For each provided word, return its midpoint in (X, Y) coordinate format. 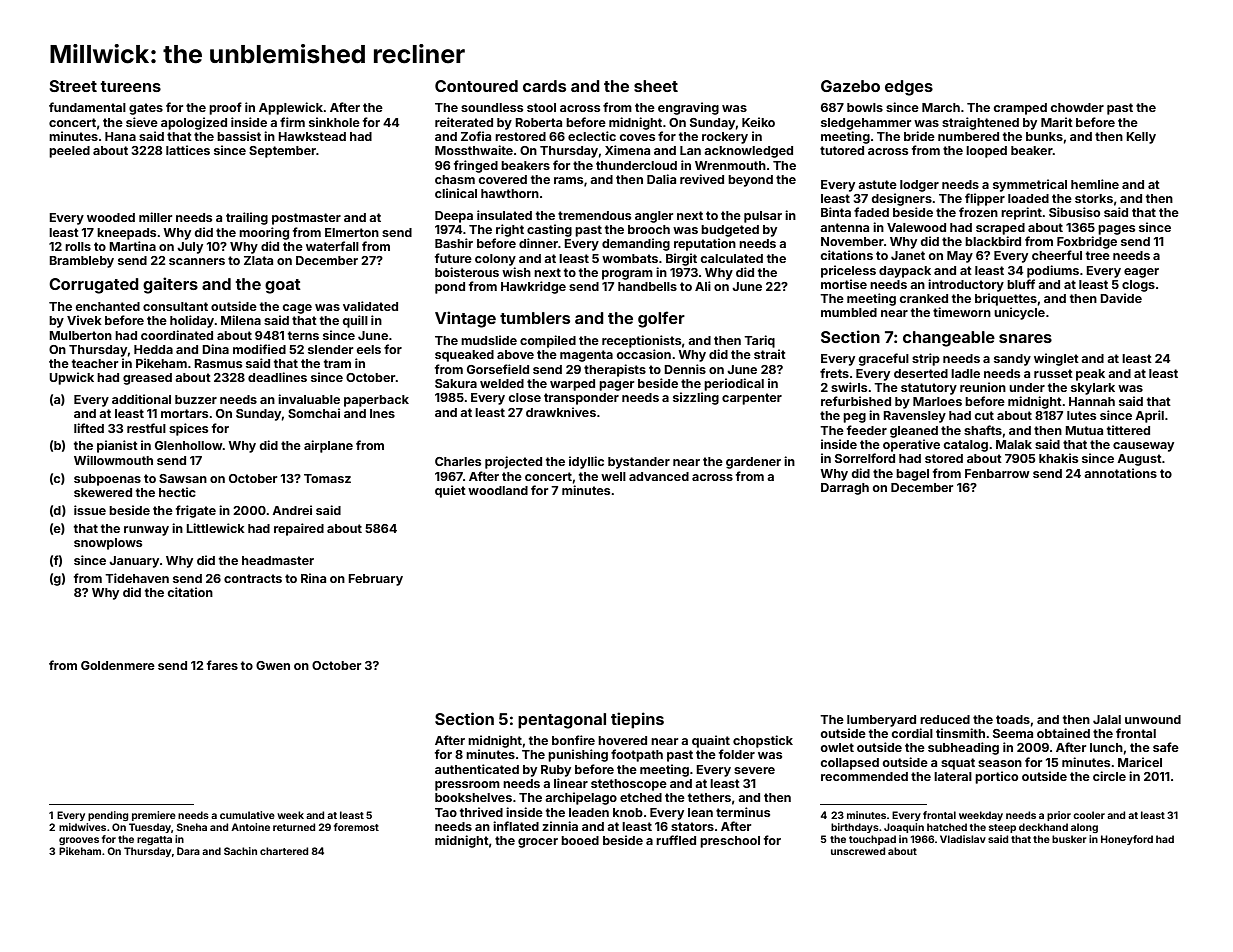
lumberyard (881, 721)
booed (580, 840)
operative (911, 445)
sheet (656, 86)
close (525, 397)
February (375, 580)
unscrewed (858, 851)
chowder (1077, 107)
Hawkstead (312, 136)
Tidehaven (137, 578)
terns (303, 335)
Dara (188, 851)
